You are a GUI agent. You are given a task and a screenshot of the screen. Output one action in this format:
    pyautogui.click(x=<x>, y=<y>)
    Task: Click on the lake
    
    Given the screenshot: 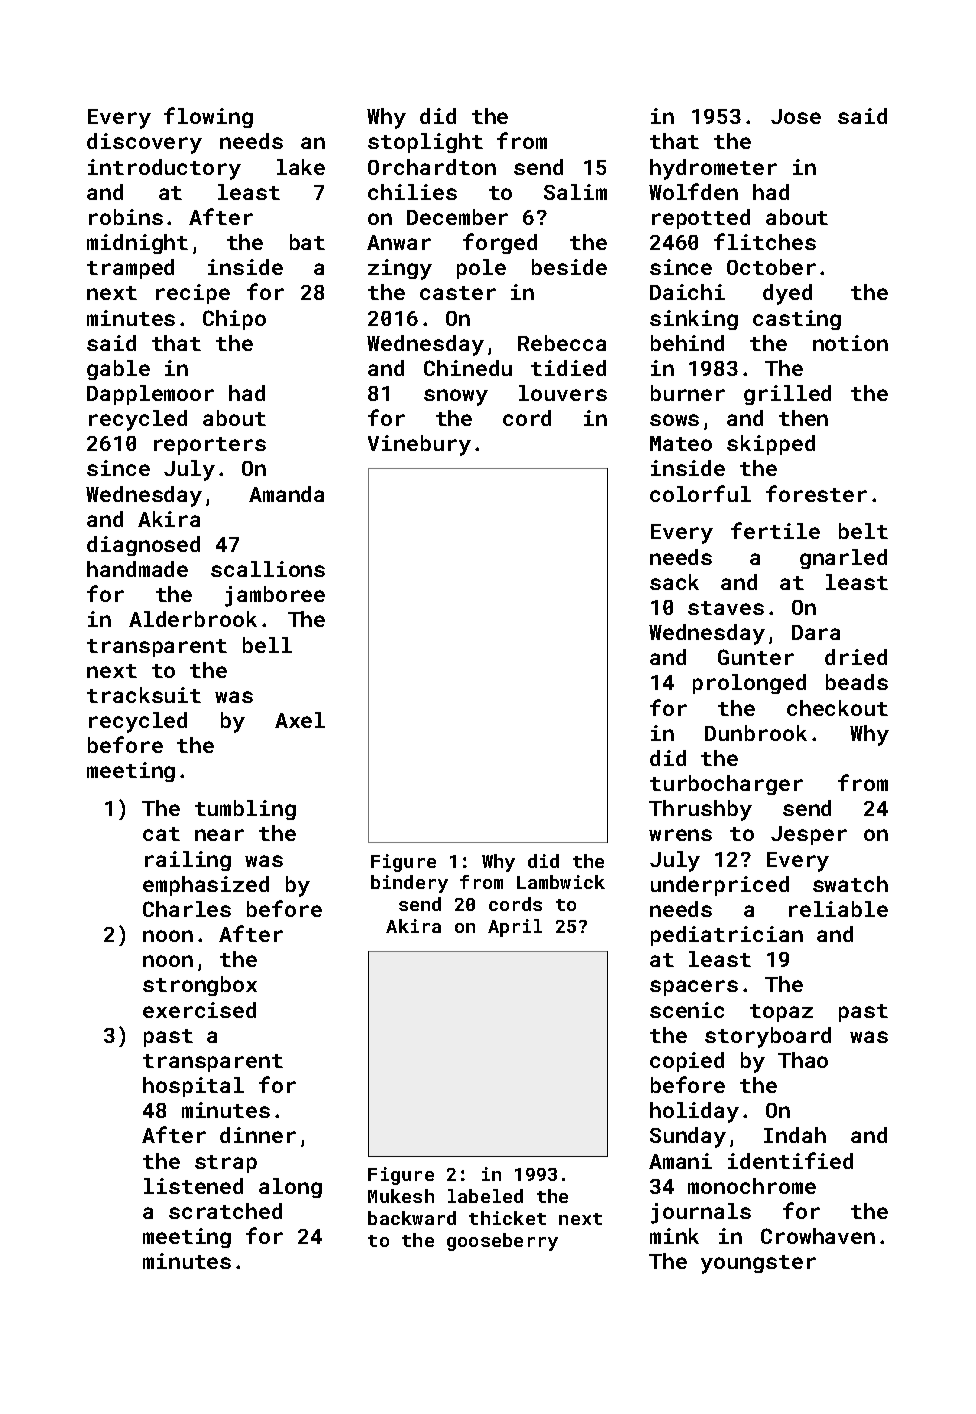 What is the action you would take?
    pyautogui.click(x=301, y=167)
